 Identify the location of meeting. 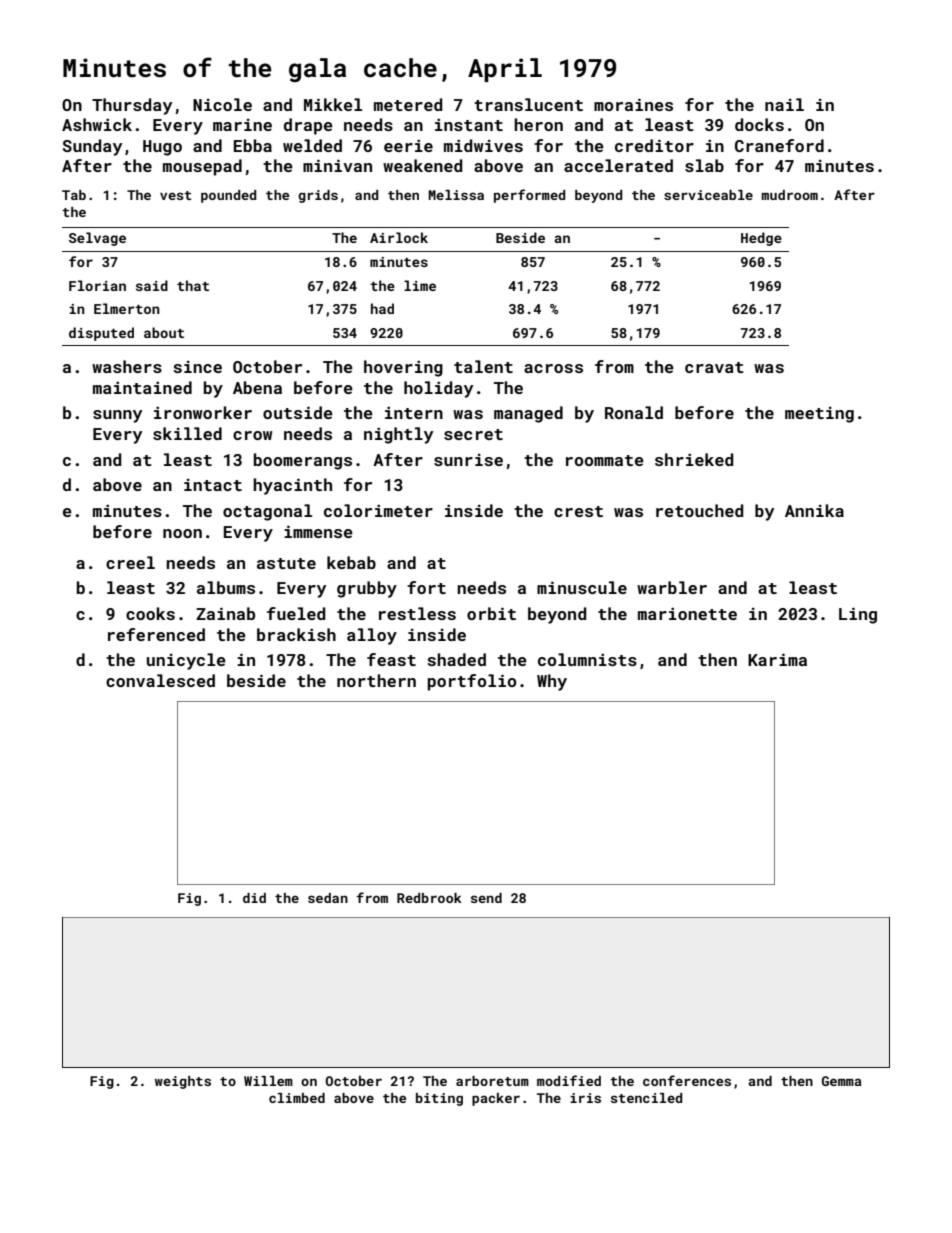
(819, 415).
